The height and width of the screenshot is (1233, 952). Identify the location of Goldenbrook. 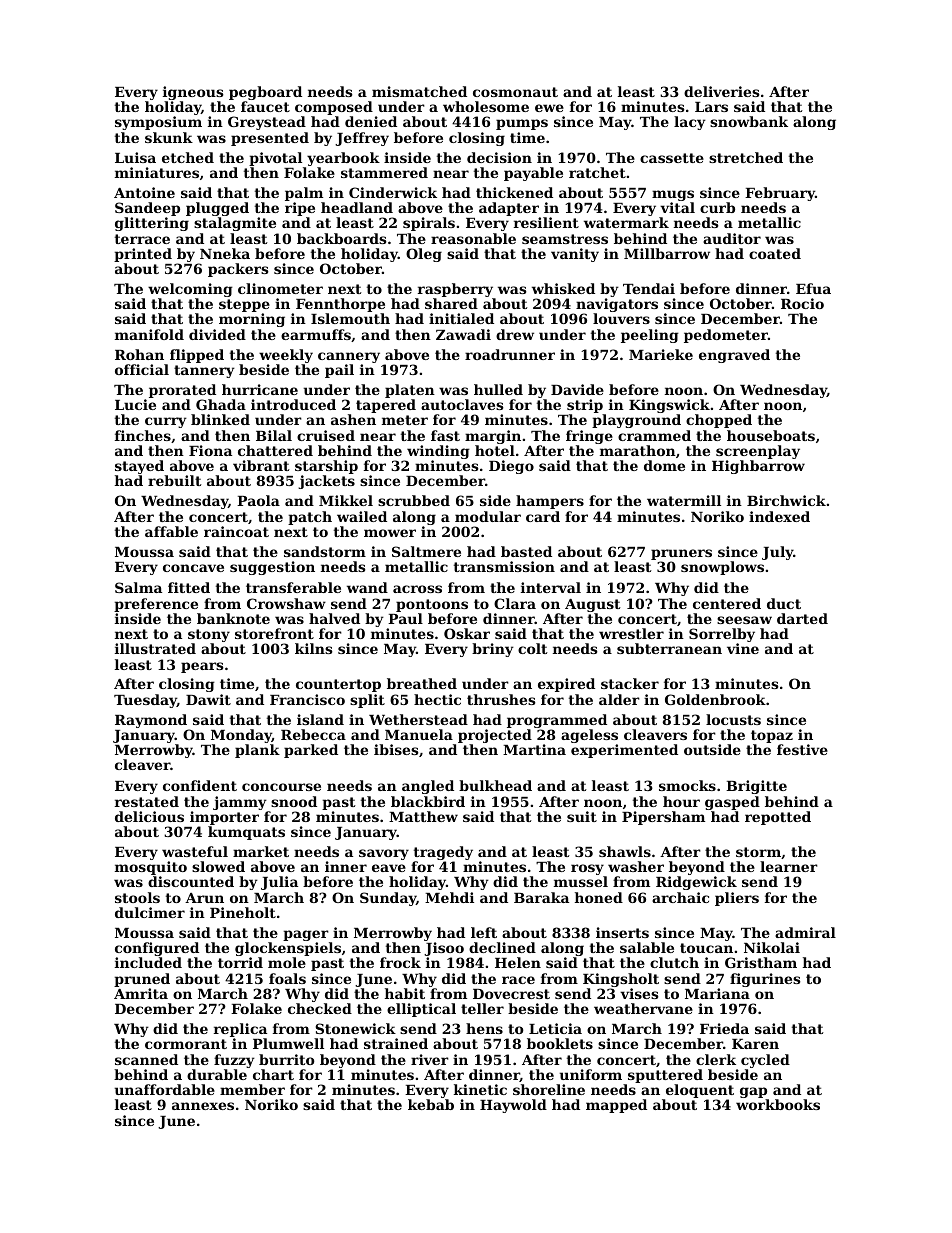
(715, 699).
